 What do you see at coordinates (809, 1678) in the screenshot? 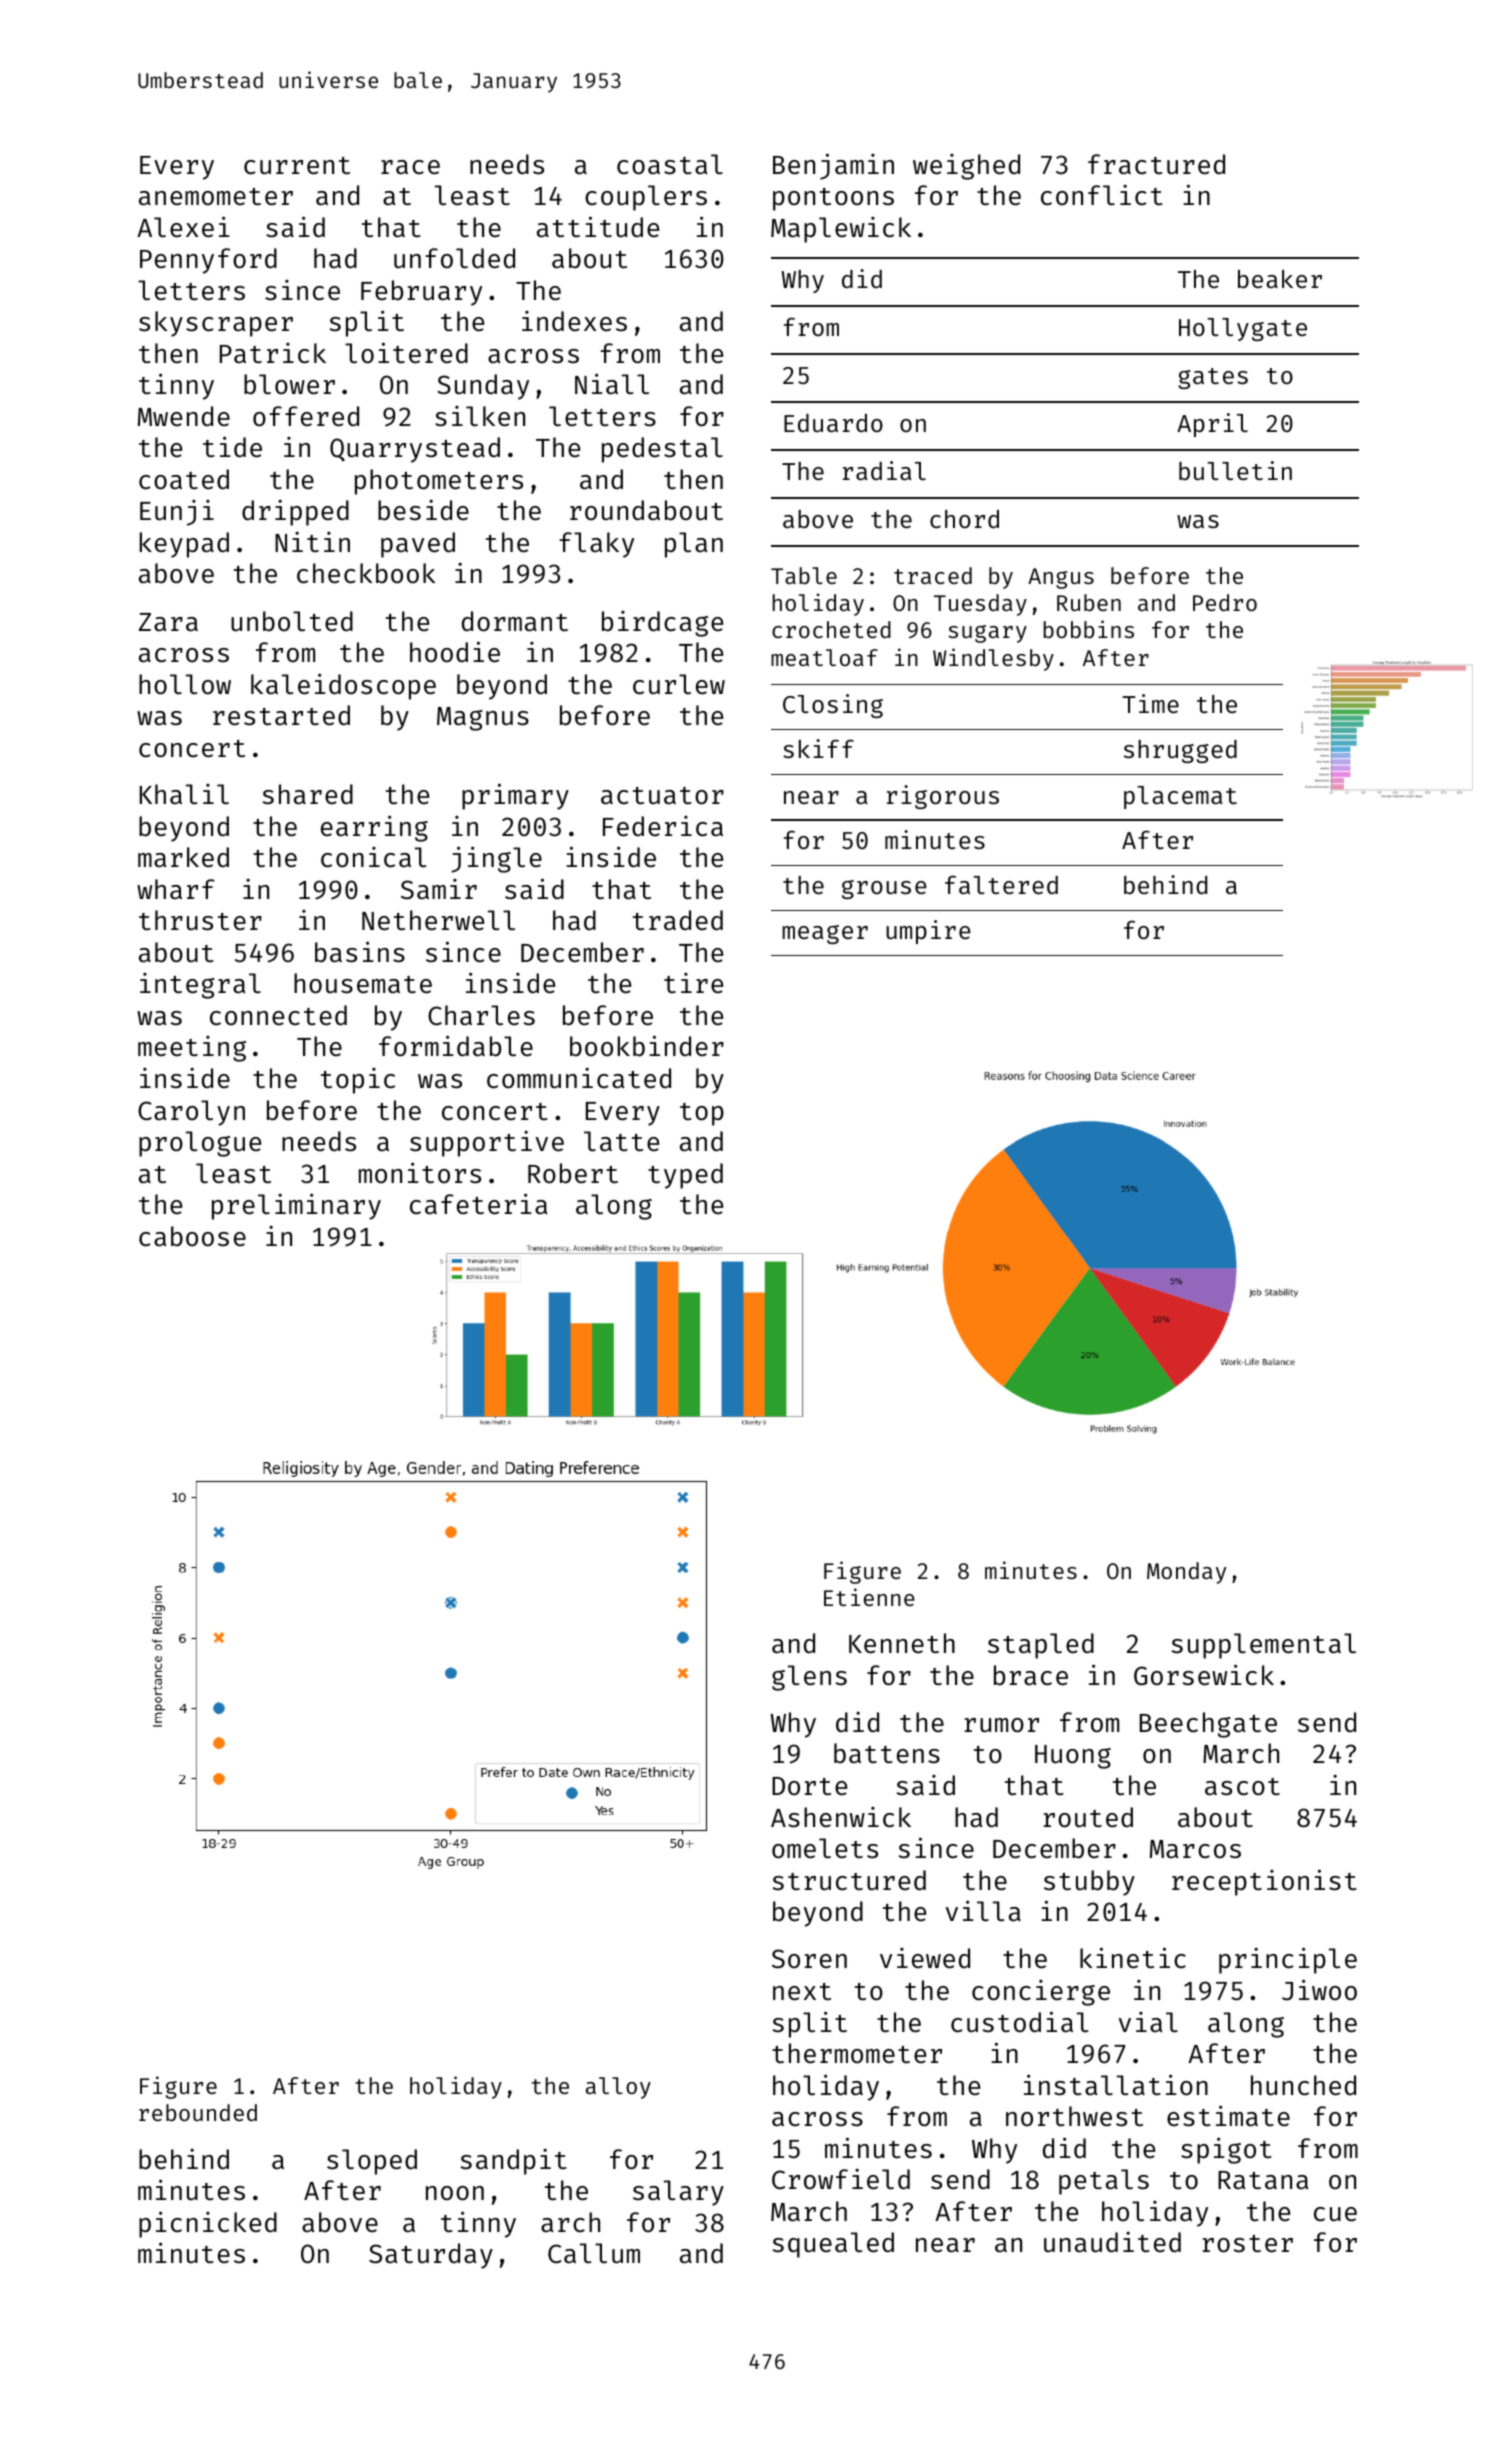
I see `glens` at bounding box center [809, 1678].
